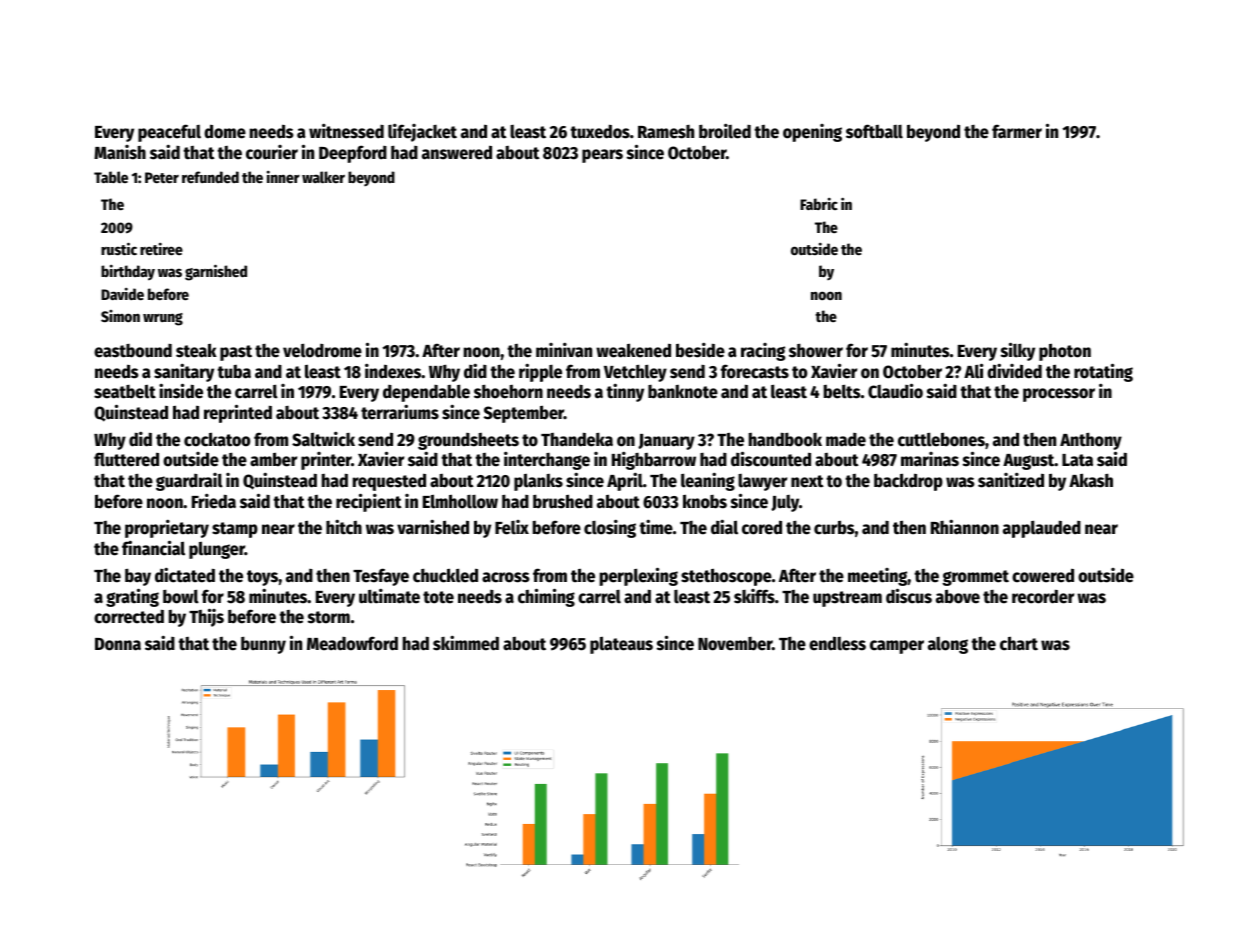 The width and height of the screenshot is (1233, 952). Describe the element at coordinates (812, 133) in the screenshot. I see `opening` at that location.
